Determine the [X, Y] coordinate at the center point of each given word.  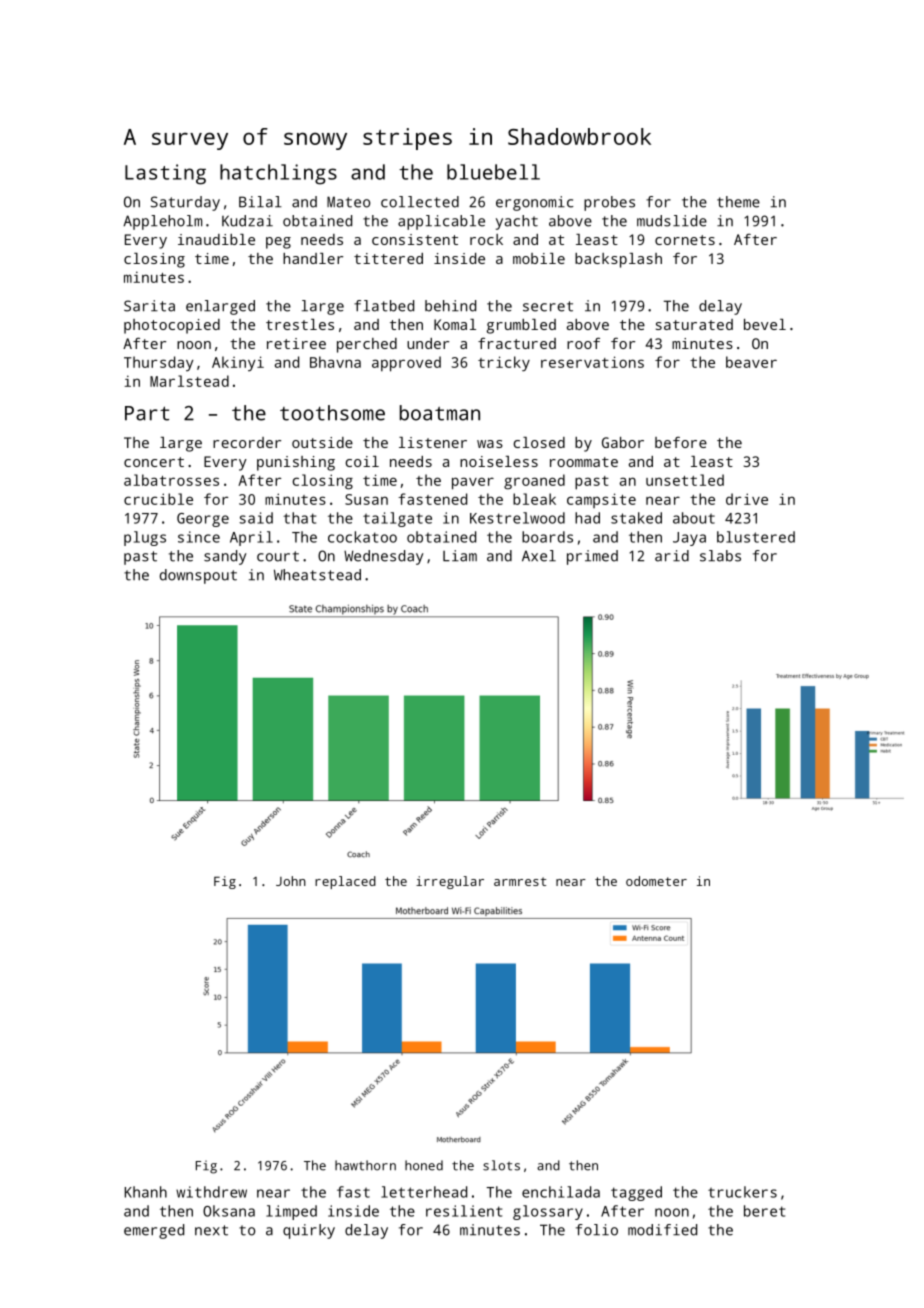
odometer [656, 881]
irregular [450, 882]
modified [662, 1230]
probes [609, 203]
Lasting [165, 174]
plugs [145, 538]
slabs [720, 556]
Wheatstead [317, 575]
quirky [309, 1231]
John [291, 881]
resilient [464, 1211]
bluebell [493, 172]
